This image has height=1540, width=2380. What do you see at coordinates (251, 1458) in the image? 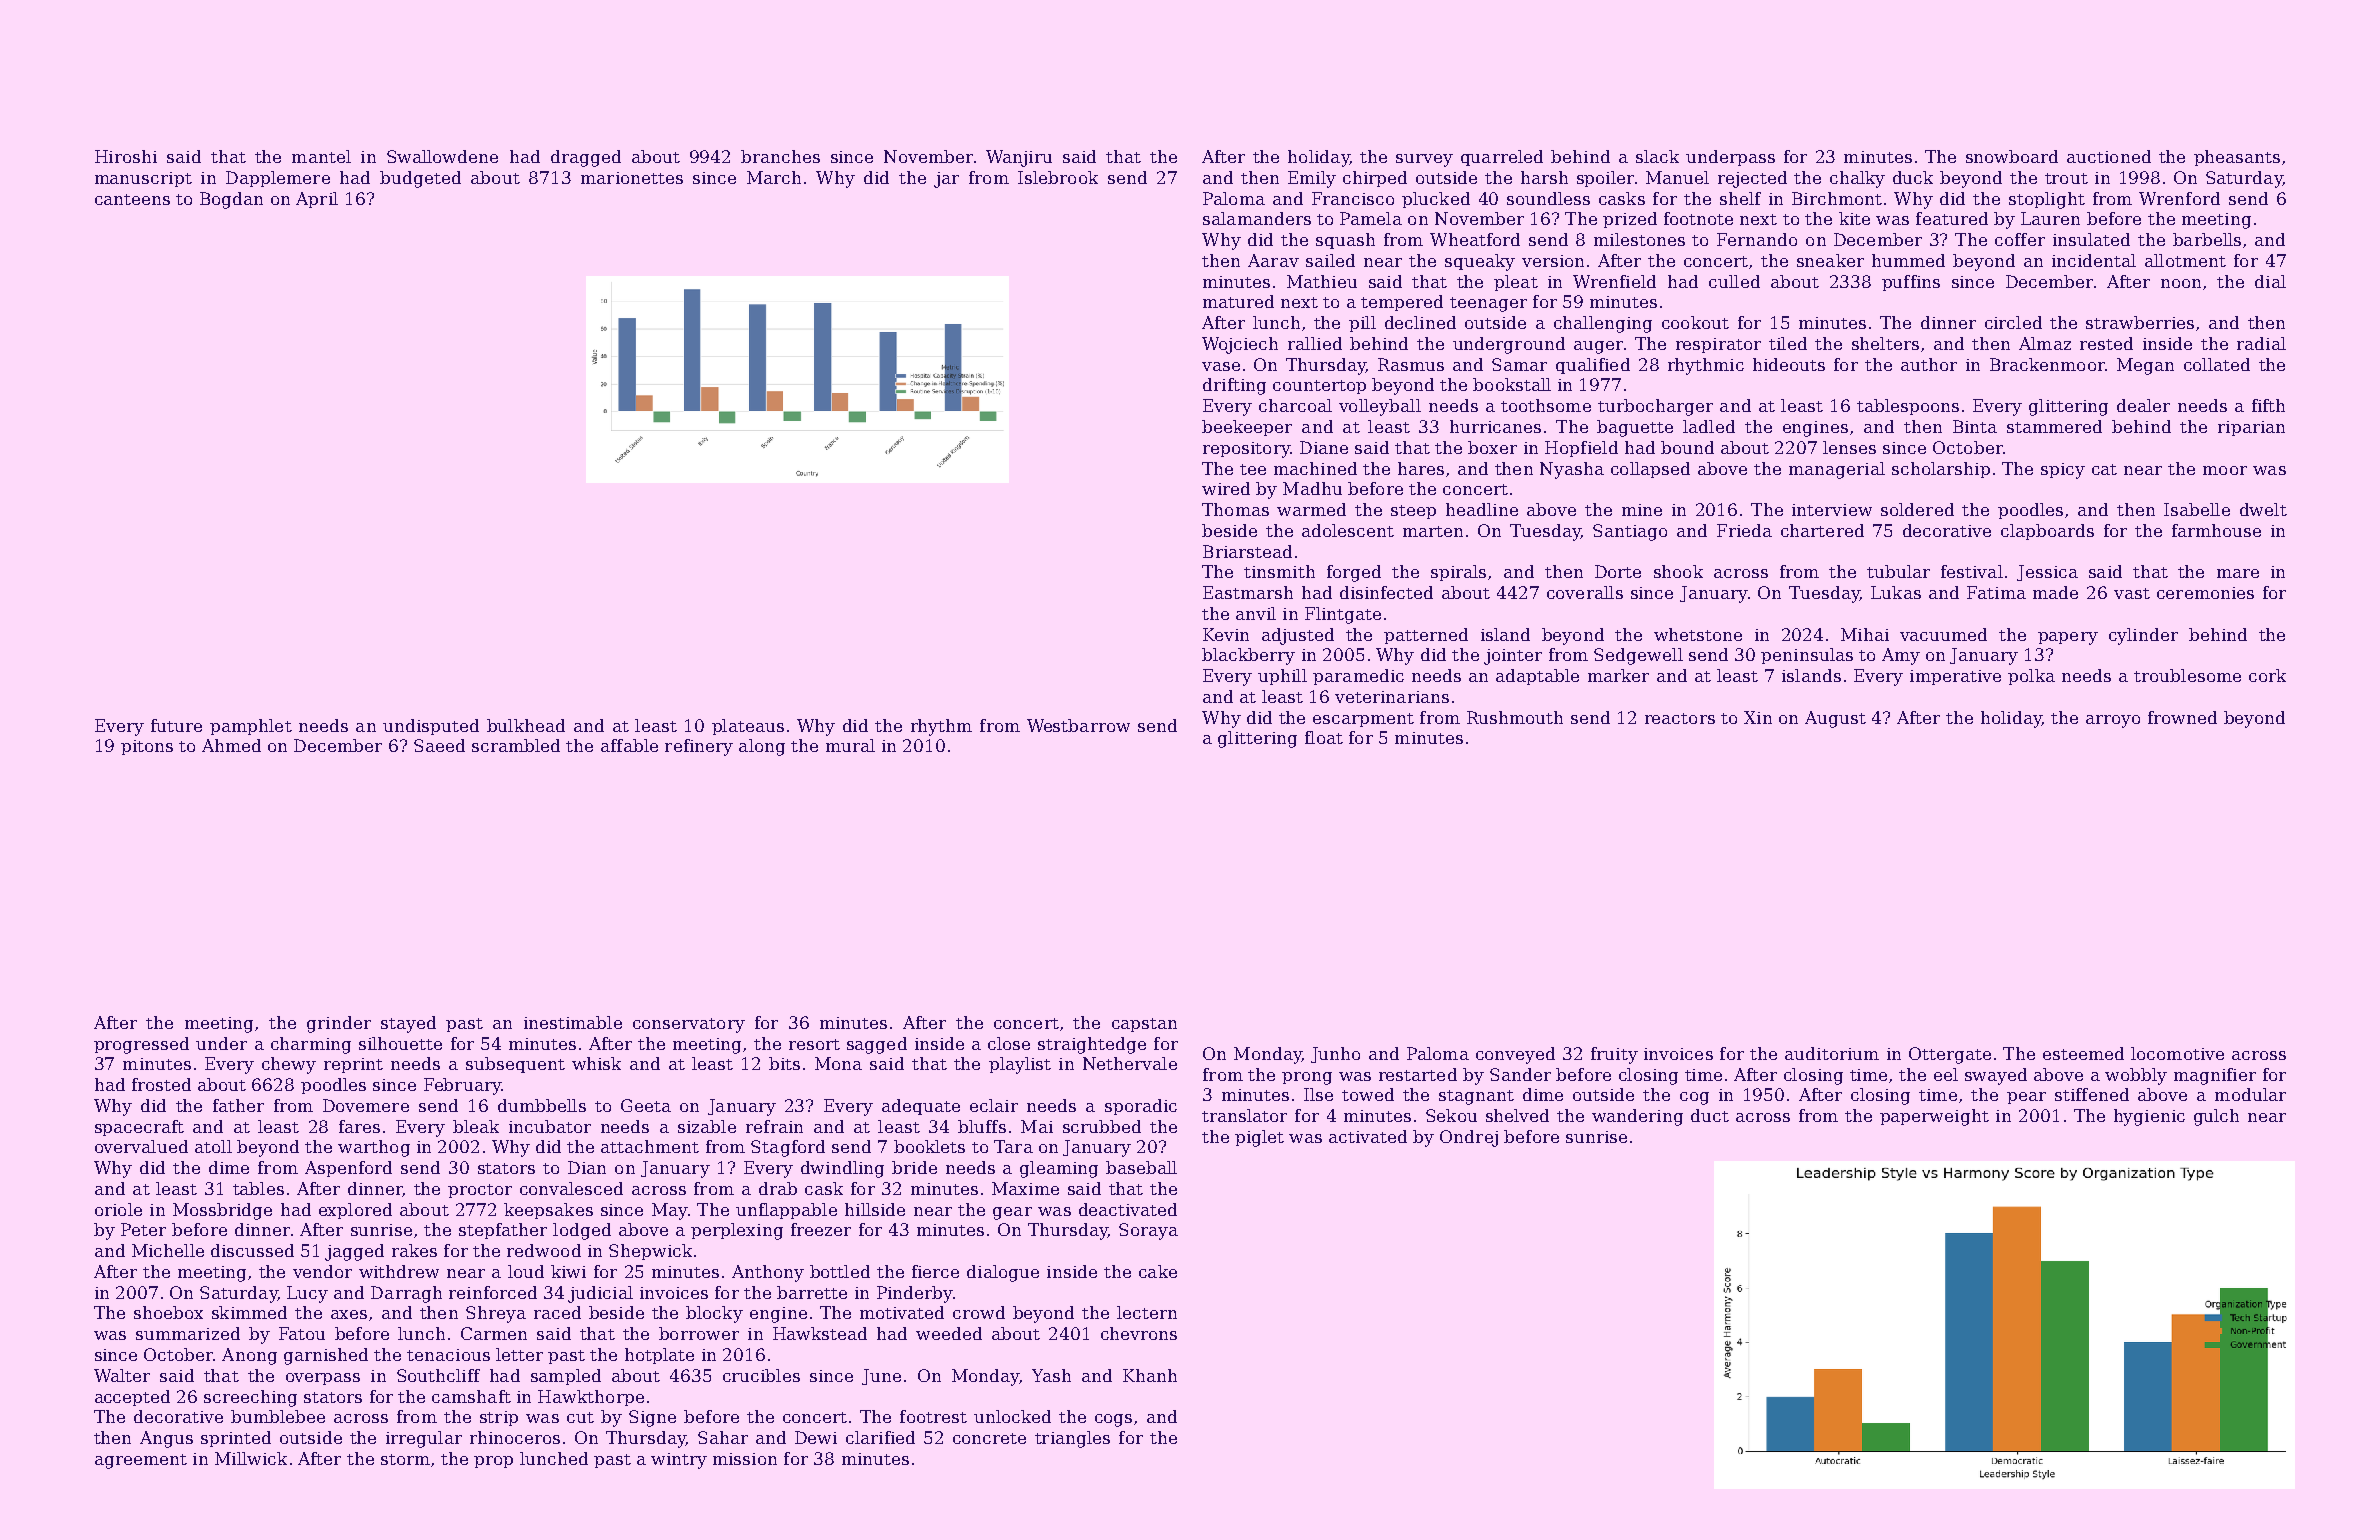
I see `Millwick` at bounding box center [251, 1458].
